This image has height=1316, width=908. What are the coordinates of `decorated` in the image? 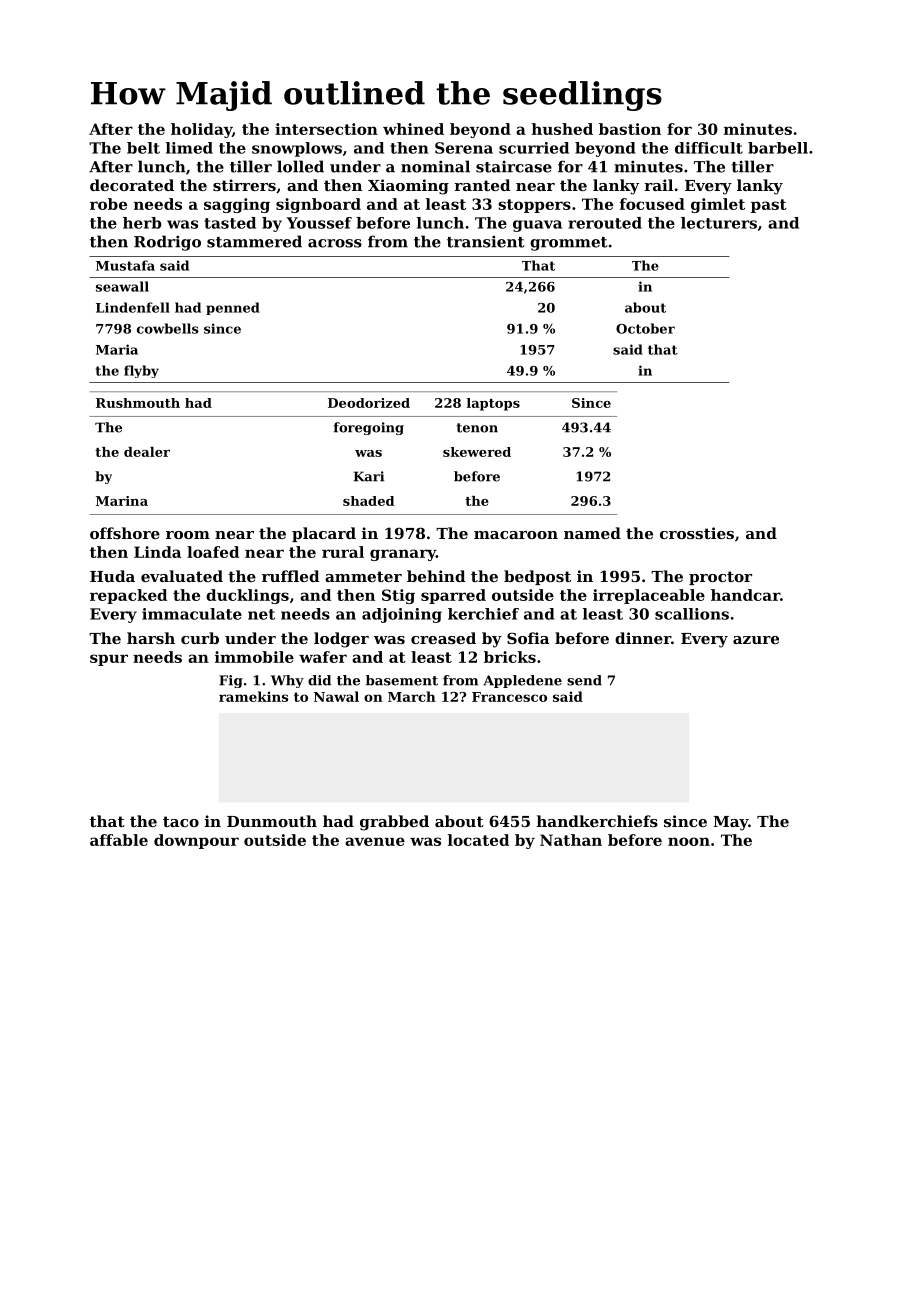 It's located at (132, 185).
